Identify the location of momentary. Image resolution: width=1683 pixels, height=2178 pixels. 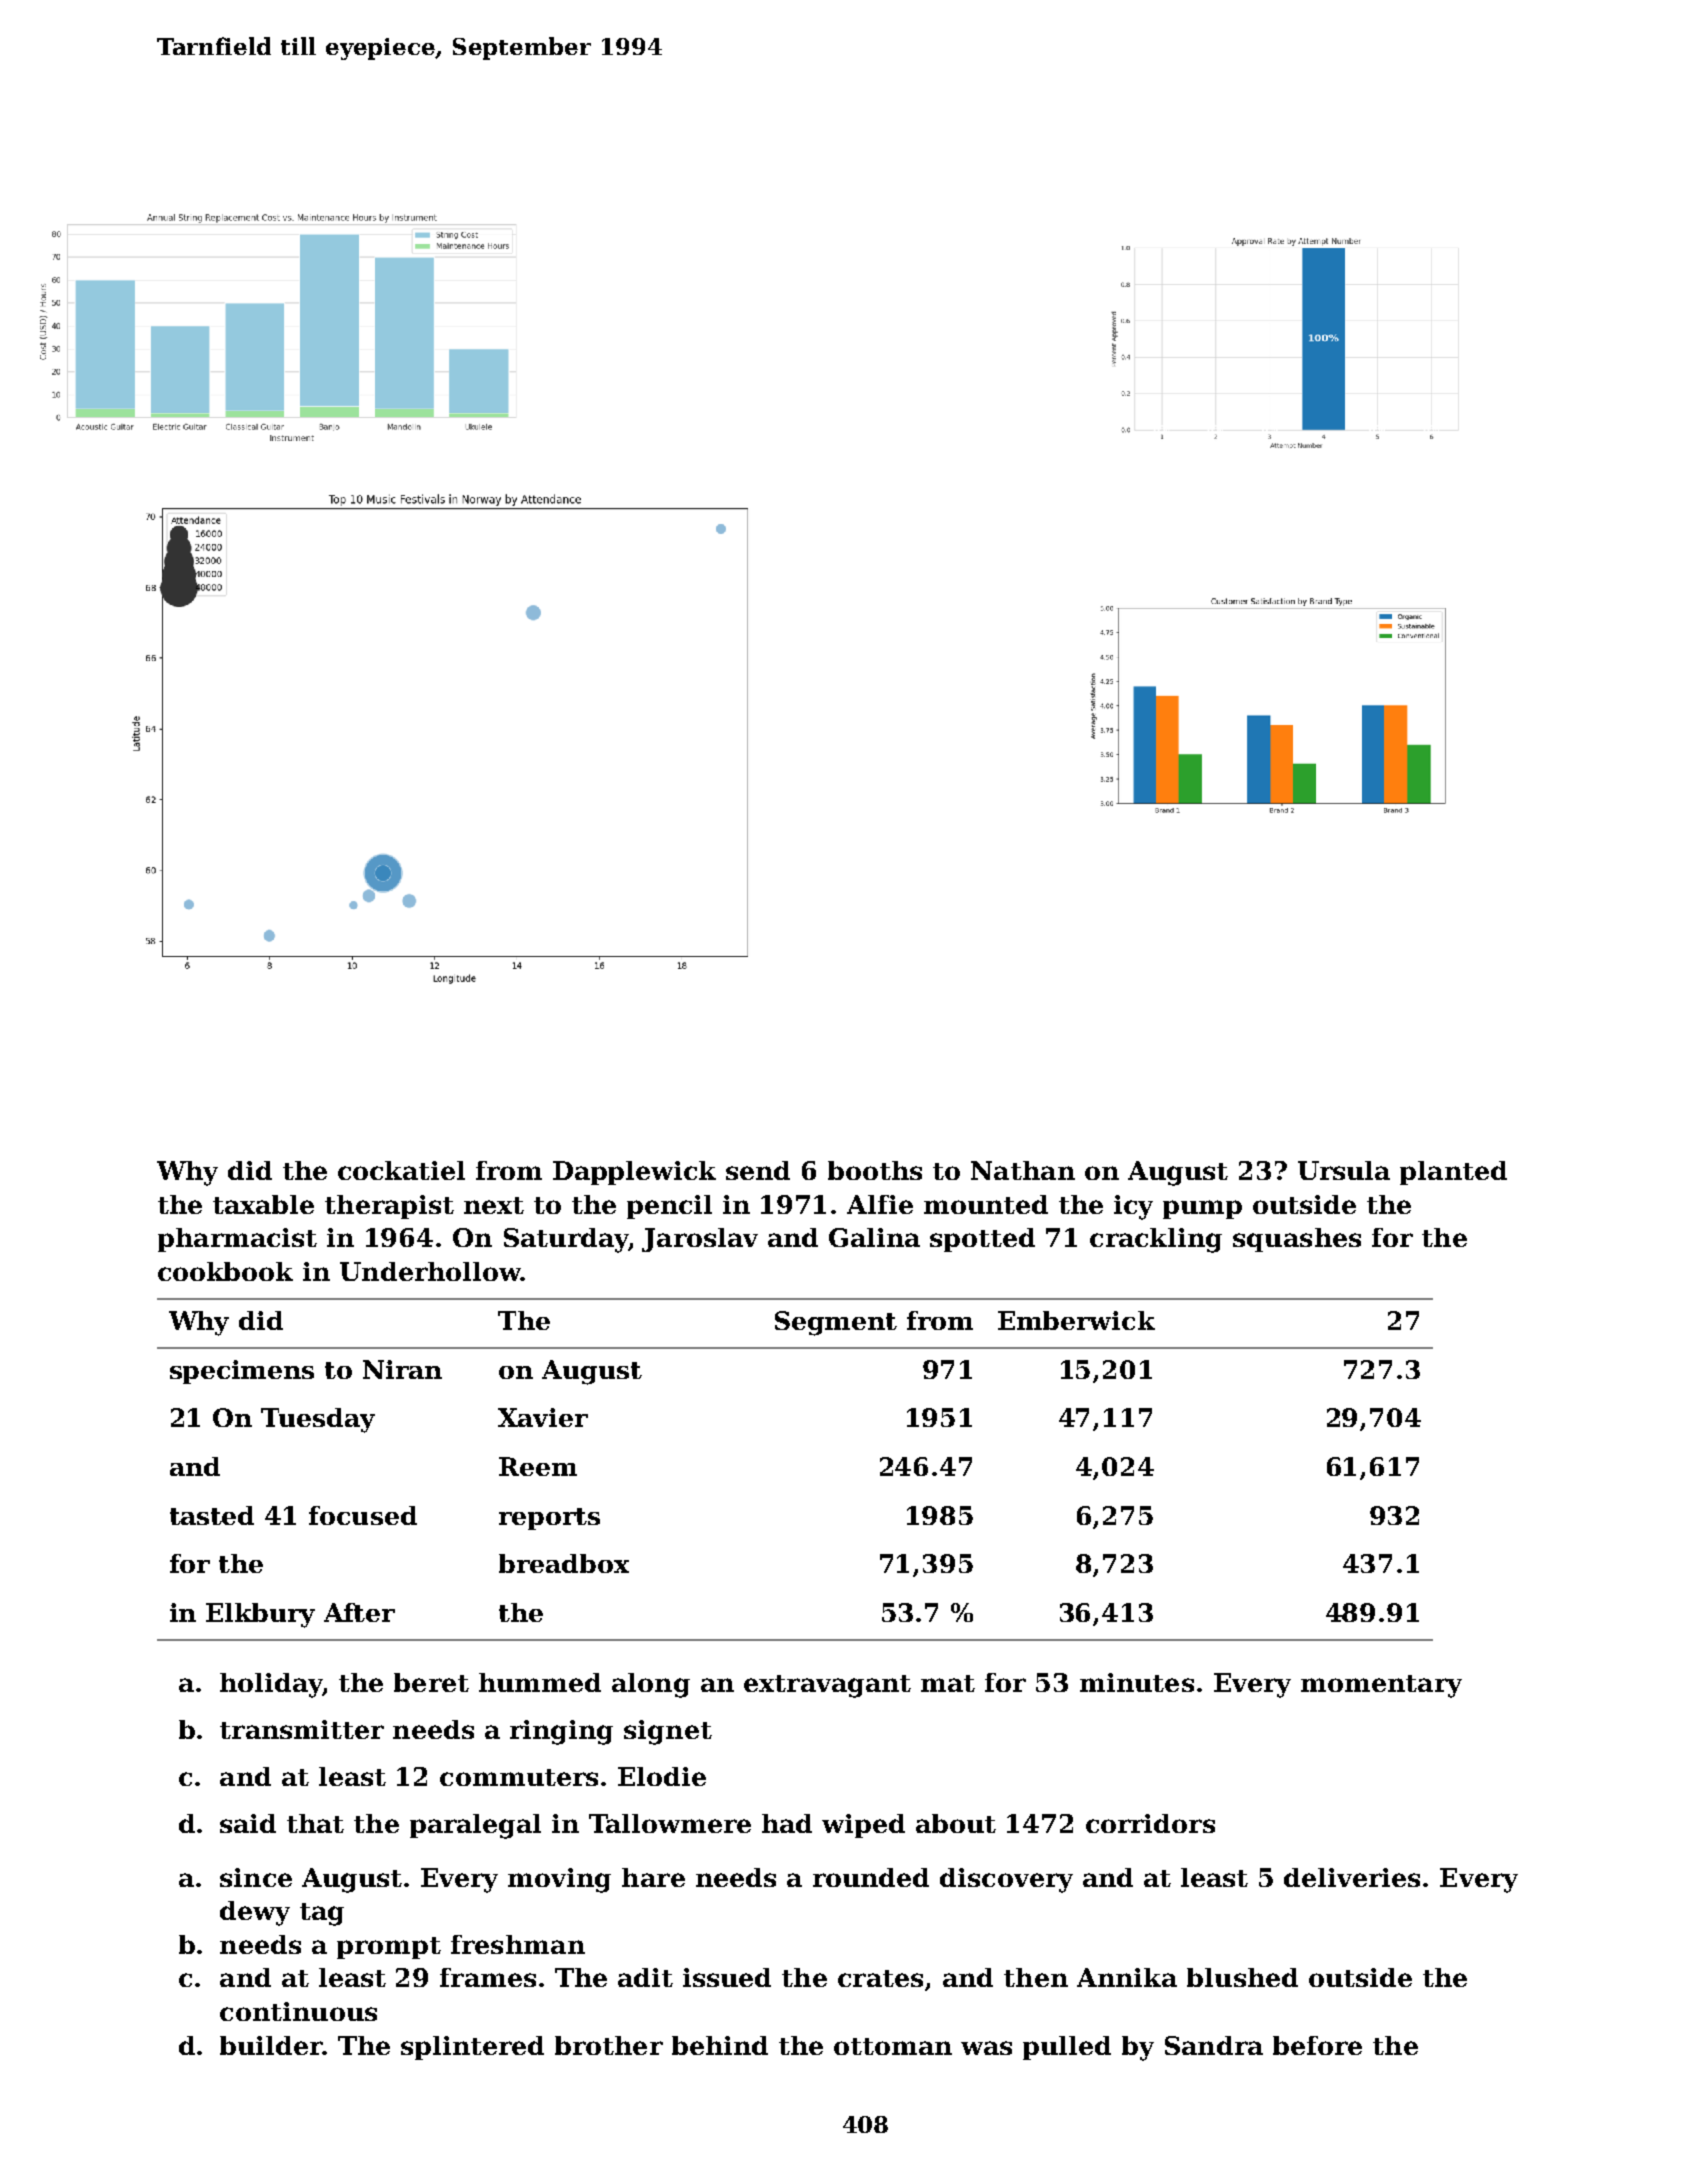
(1381, 1686).
